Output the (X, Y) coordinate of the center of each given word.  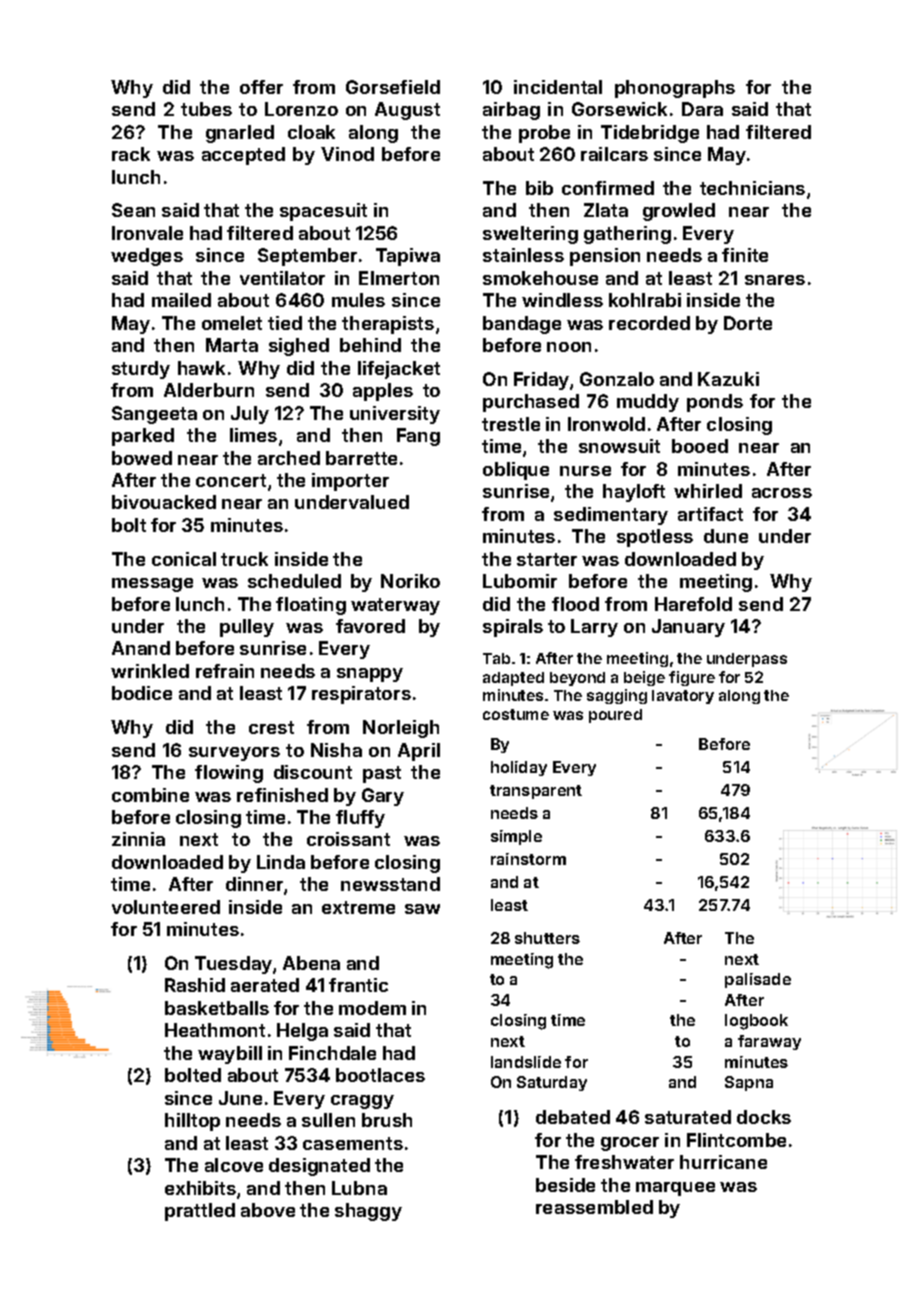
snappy (370, 675)
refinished (282, 795)
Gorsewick (619, 109)
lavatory (683, 697)
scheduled (294, 581)
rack (131, 154)
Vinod (347, 154)
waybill (230, 1055)
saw (422, 909)
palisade (758, 980)
